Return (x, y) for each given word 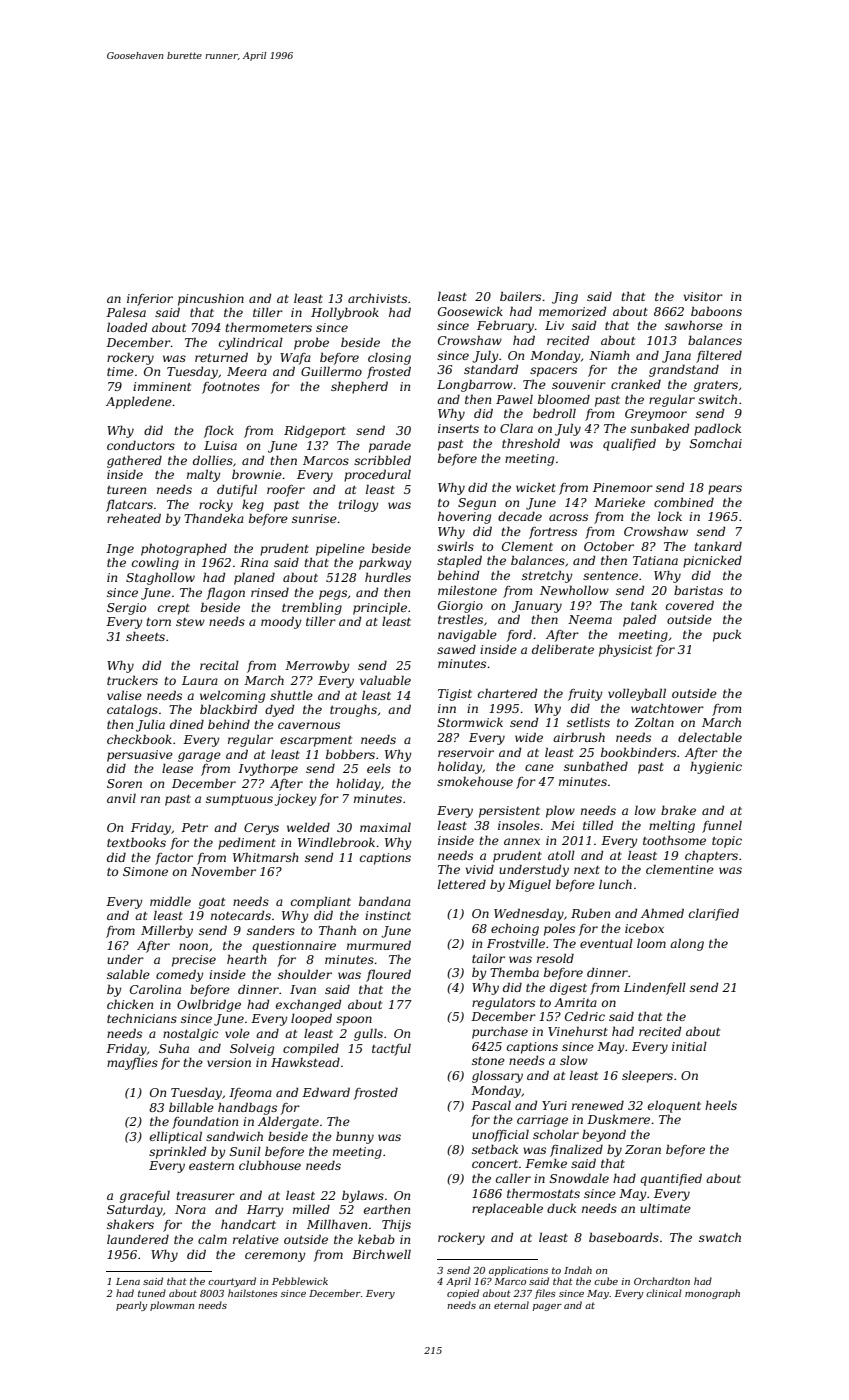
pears (725, 490)
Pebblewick (300, 1281)
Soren (124, 783)
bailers (520, 296)
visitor (703, 296)
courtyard (232, 1282)
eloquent (674, 1107)
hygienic (716, 767)
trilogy (358, 505)
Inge (120, 550)
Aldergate (288, 1122)
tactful (391, 1049)
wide (529, 737)
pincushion (211, 300)
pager (547, 1307)
